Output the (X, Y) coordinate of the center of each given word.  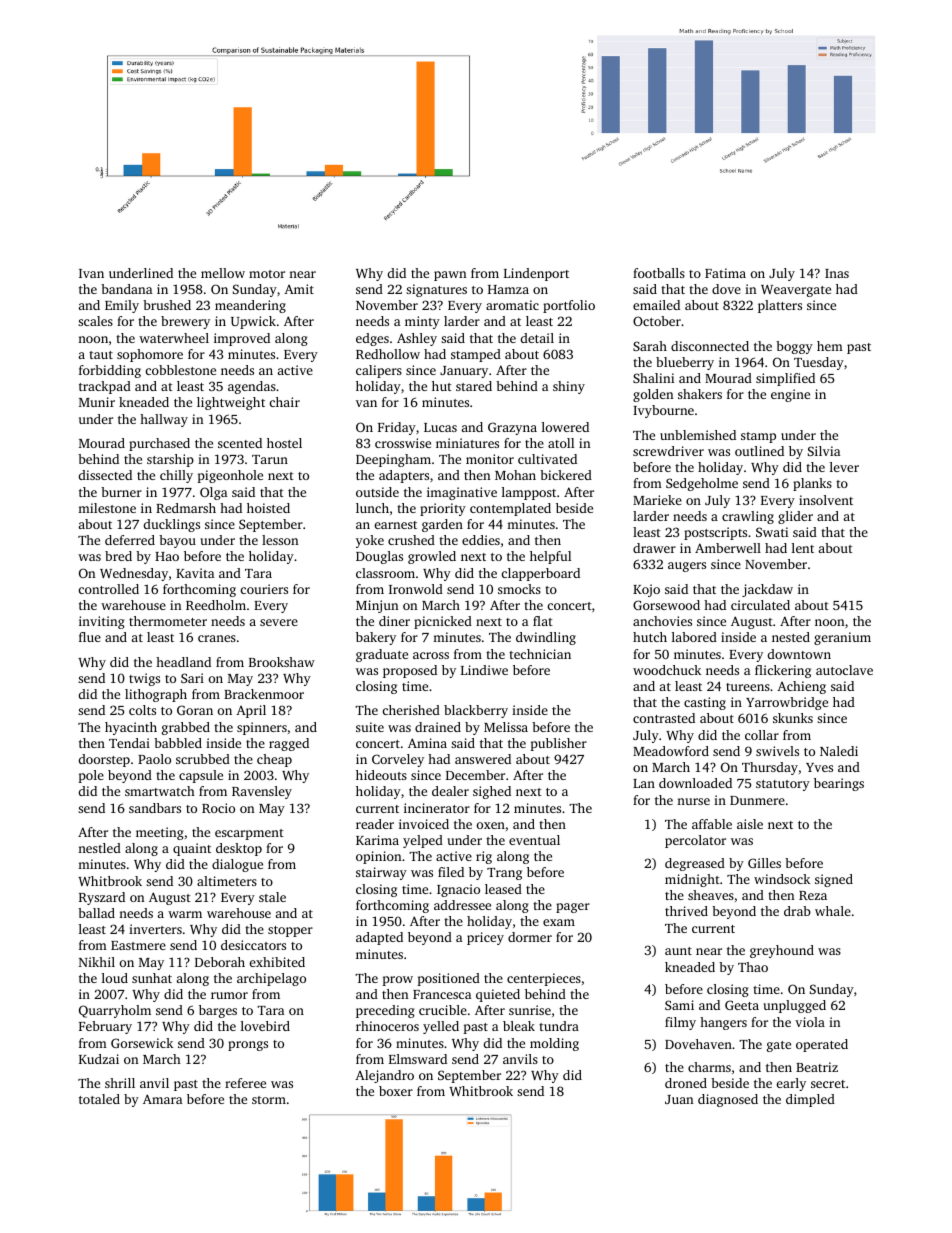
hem (830, 346)
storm (269, 1100)
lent (803, 548)
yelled (441, 1027)
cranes (217, 638)
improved (242, 339)
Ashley (417, 339)
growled (432, 557)
